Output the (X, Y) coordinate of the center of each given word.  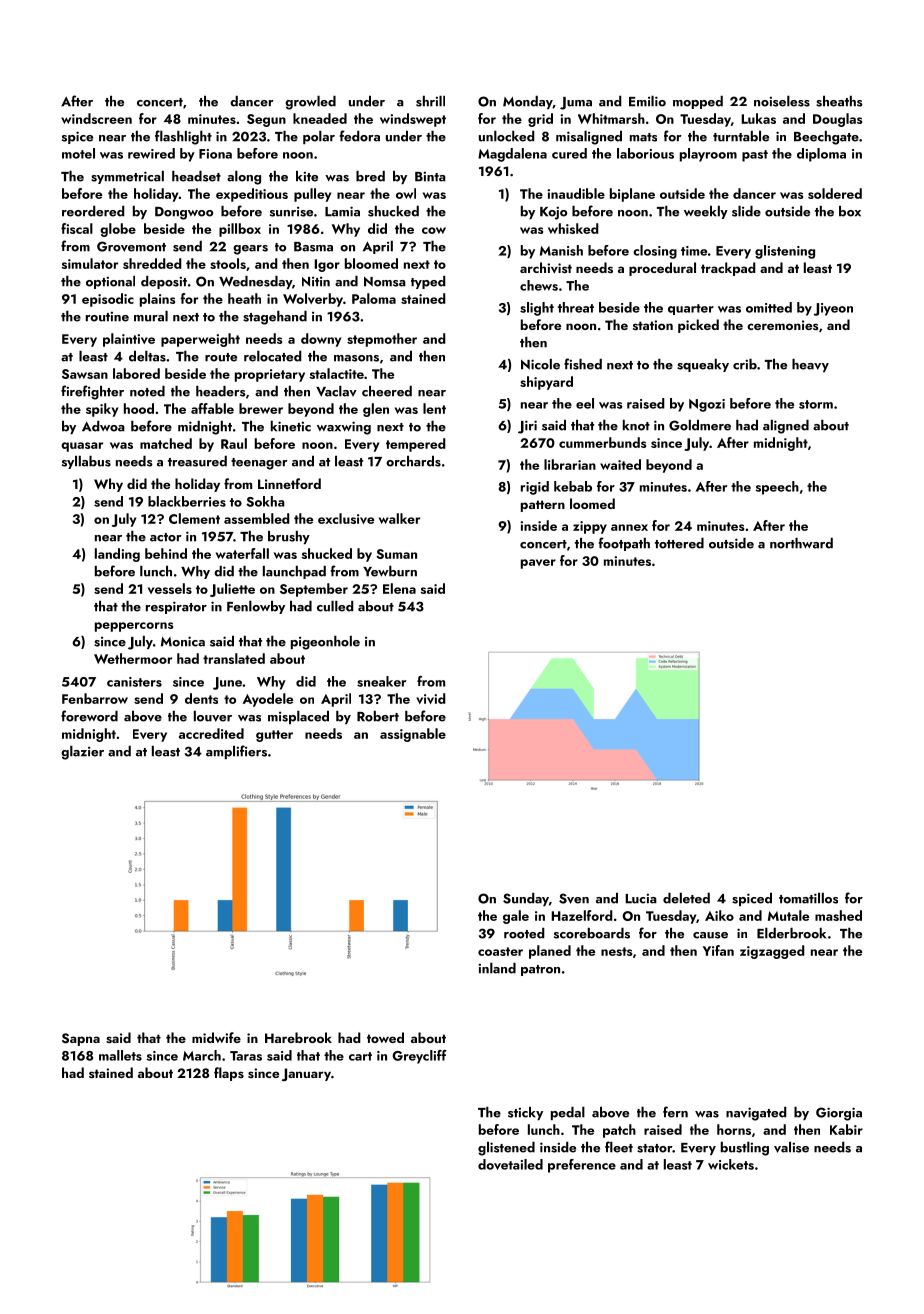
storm (816, 404)
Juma (576, 103)
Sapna (81, 1039)
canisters (134, 682)
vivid (431, 698)
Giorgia (839, 1114)
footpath (624, 544)
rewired (151, 153)
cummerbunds (602, 442)
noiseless (782, 101)
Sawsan (85, 374)
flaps (229, 1074)
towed (385, 1037)
